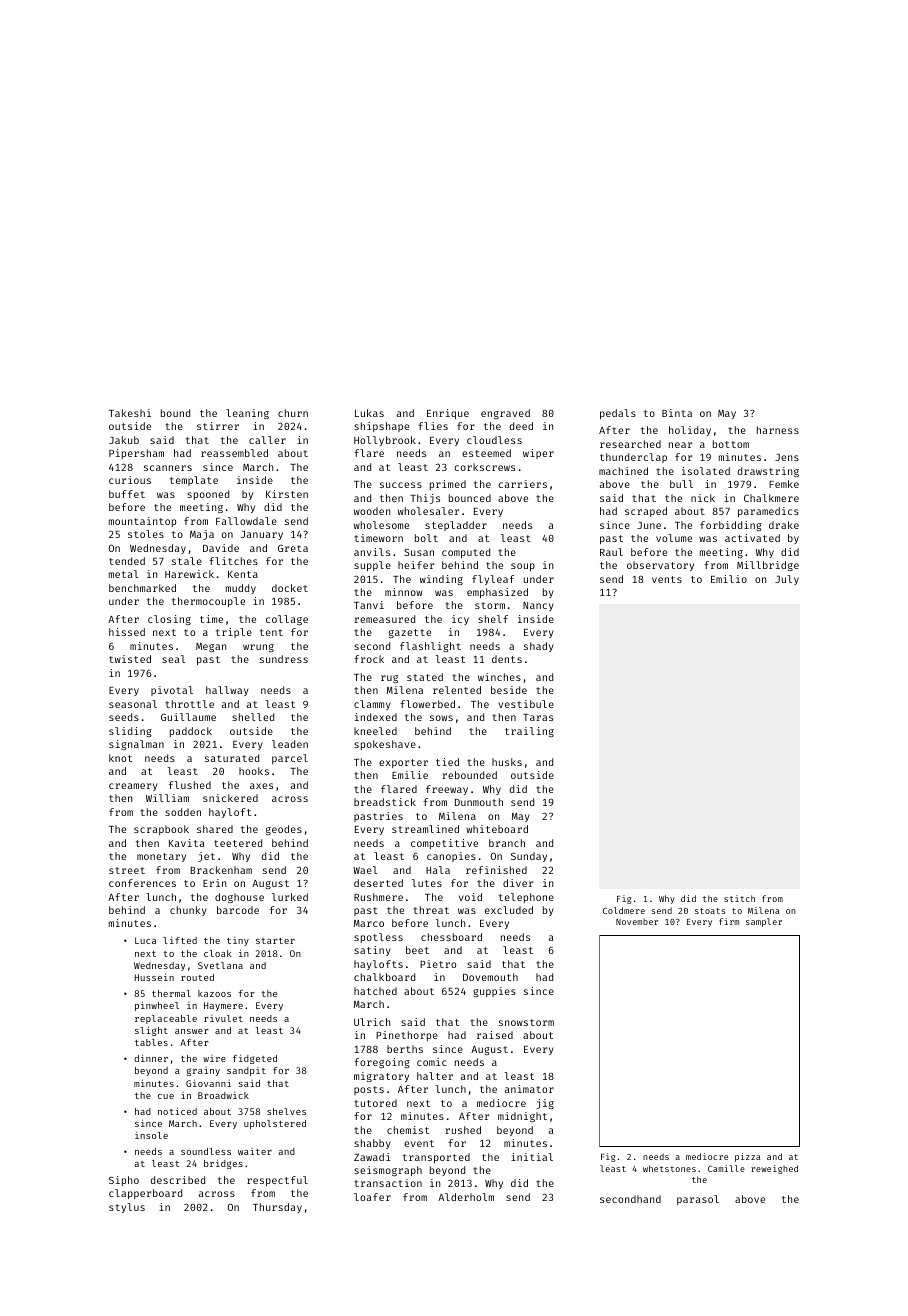  I want to click on cloudless, so click(494, 440).
